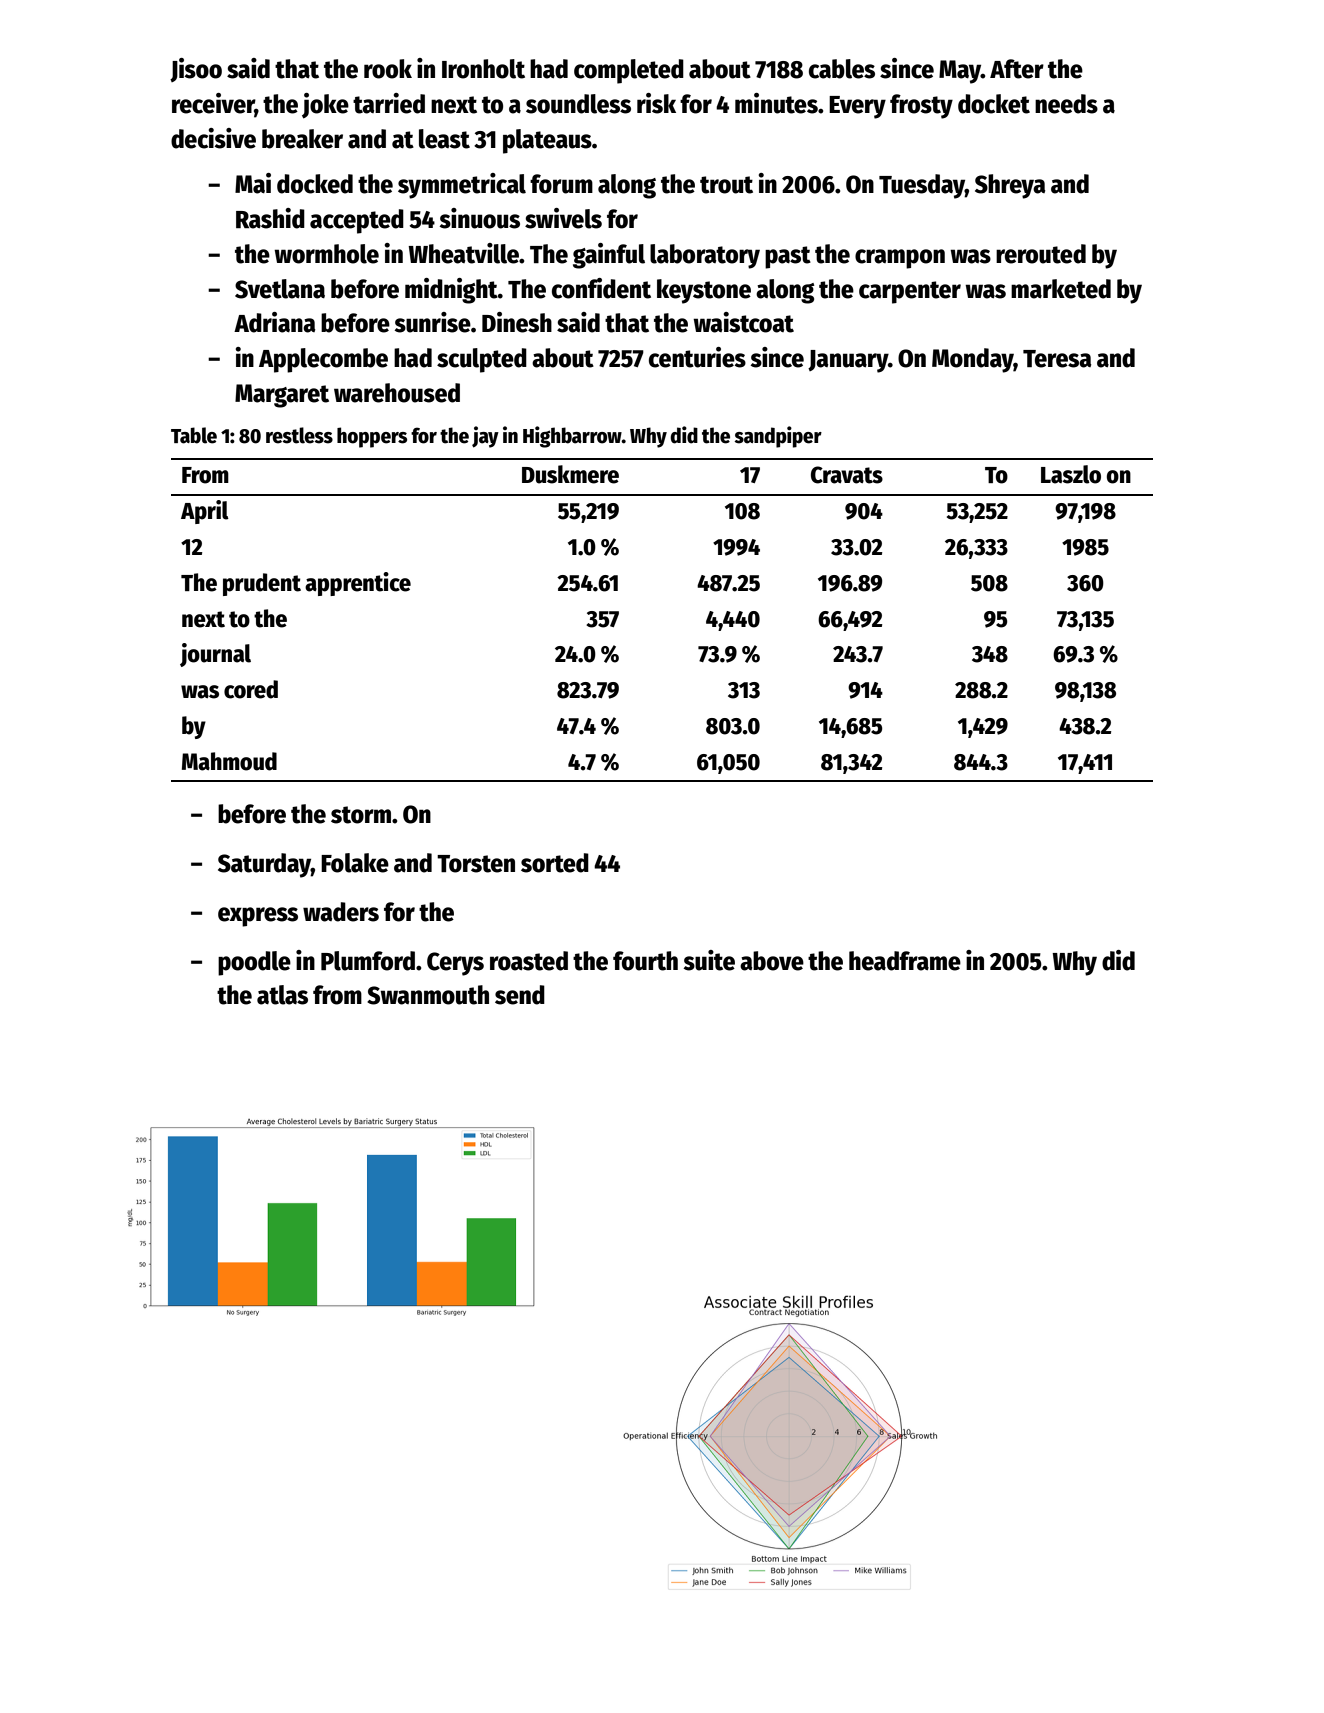 The height and width of the screenshot is (1713, 1324). Describe the element at coordinates (361, 815) in the screenshot. I see `storm` at that location.
